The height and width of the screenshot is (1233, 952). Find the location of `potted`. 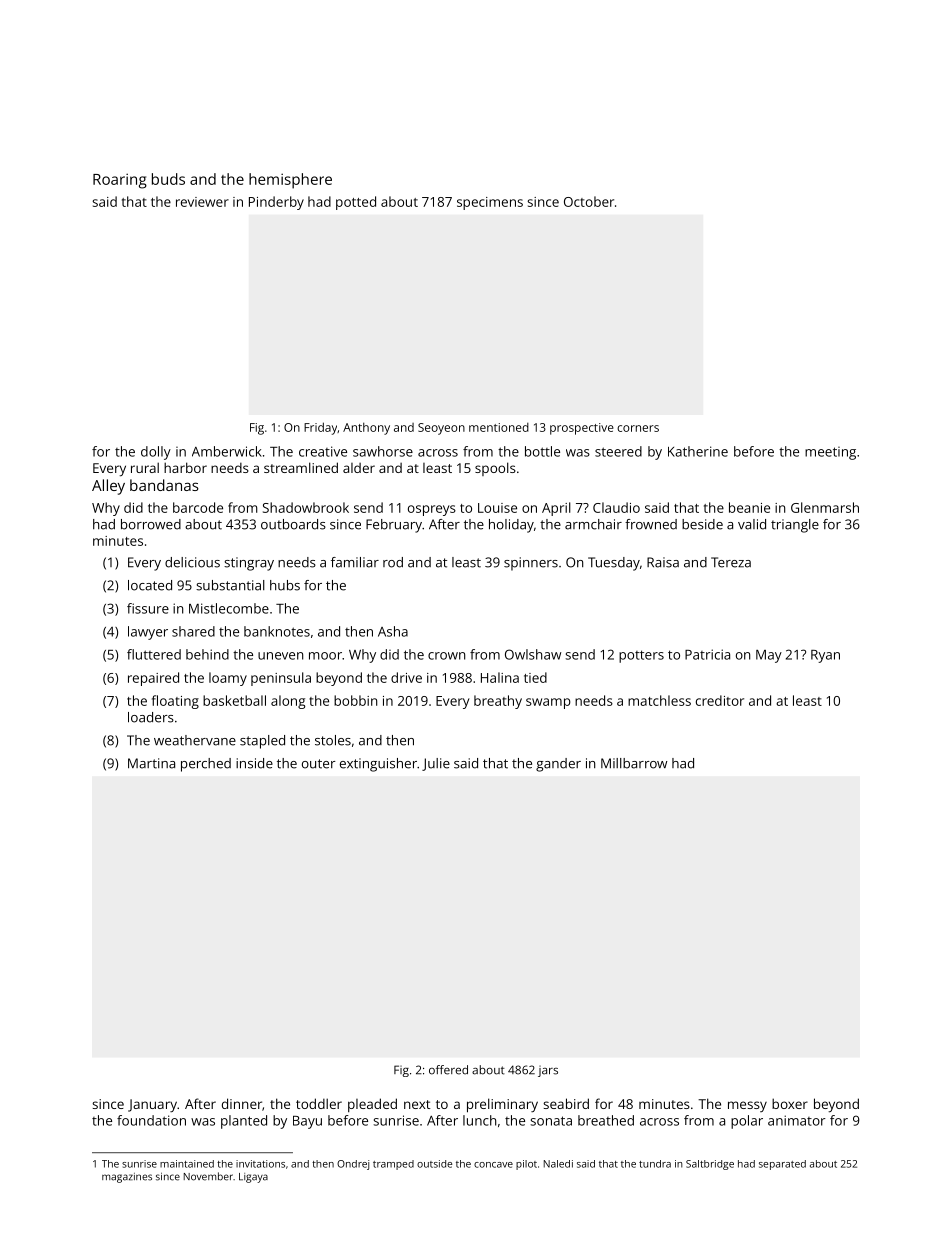

potted is located at coordinates (356, 203).
